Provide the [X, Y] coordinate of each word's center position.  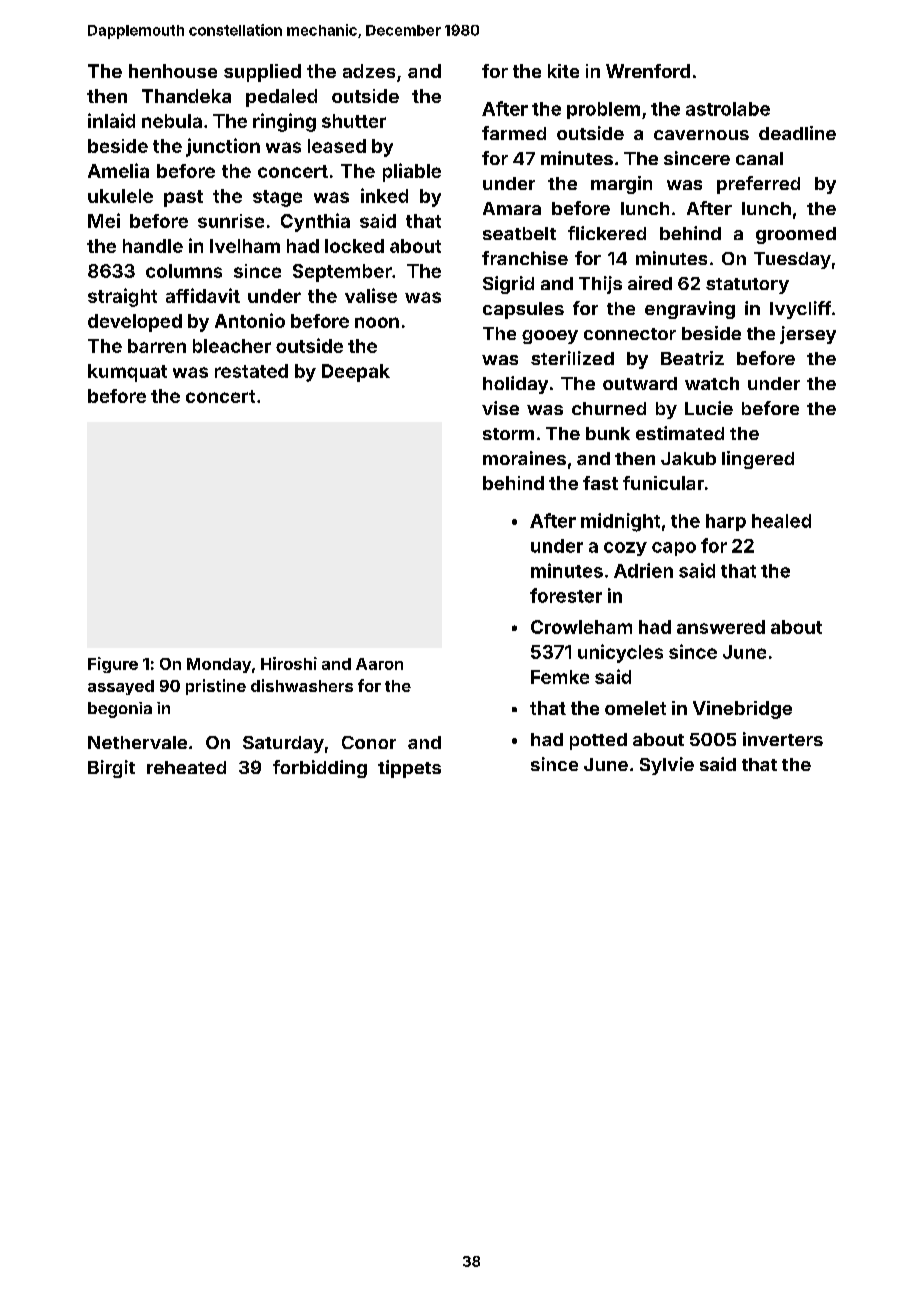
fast [600, 483]
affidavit [203, 295]
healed [781, 521]
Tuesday [792, 260]
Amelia [118, 170]
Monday [219, 665]
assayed [121, 687]
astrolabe [728, 109]
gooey [550, 337]
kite [563, 71]
